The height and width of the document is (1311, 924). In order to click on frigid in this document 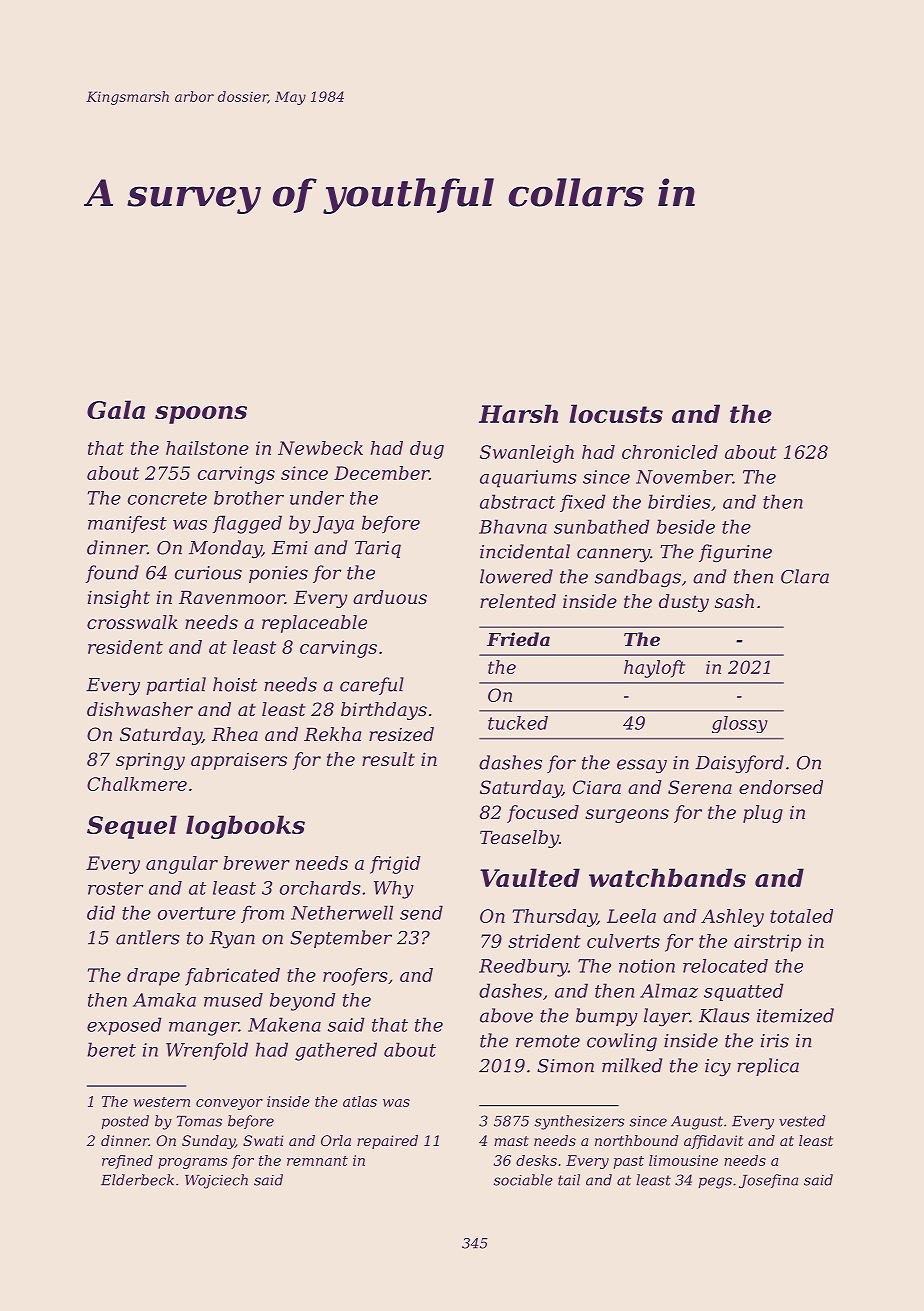, I will do `click(395, 865)`.
